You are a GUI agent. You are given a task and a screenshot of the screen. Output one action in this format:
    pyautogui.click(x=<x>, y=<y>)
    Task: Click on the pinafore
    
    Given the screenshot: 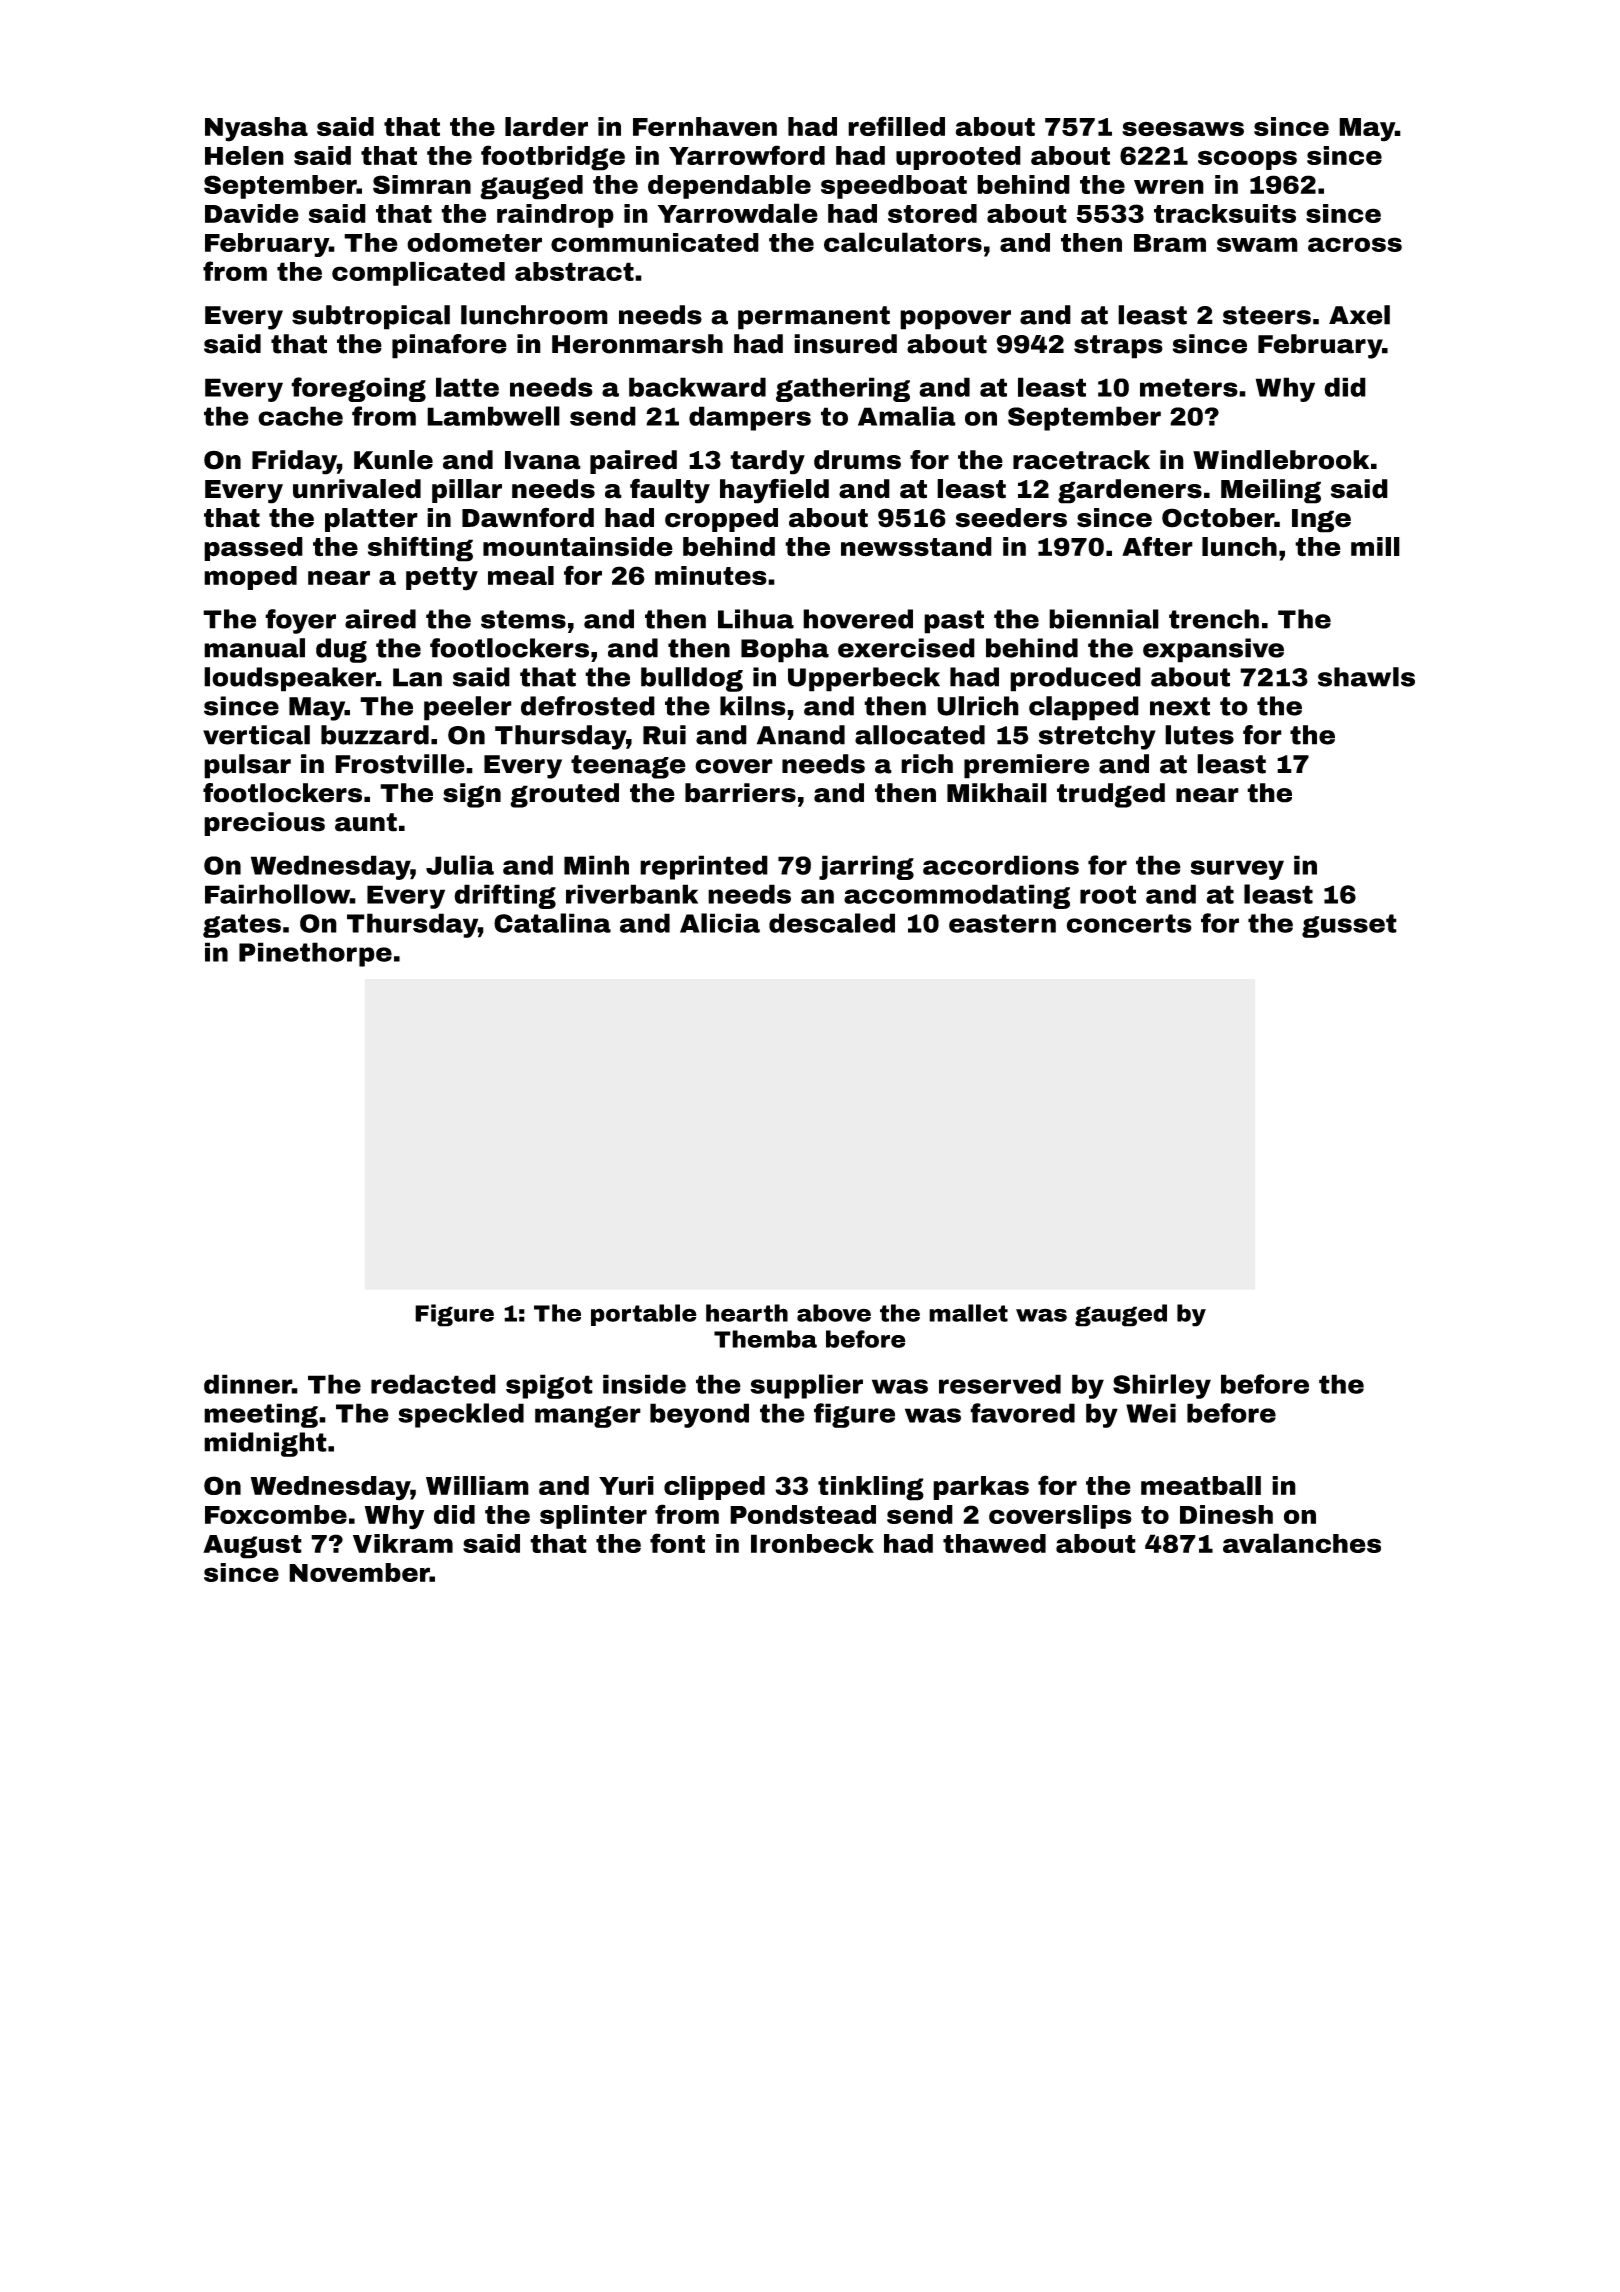 What is the action you would take?
    pyautogui.click(x=449, y=346)
